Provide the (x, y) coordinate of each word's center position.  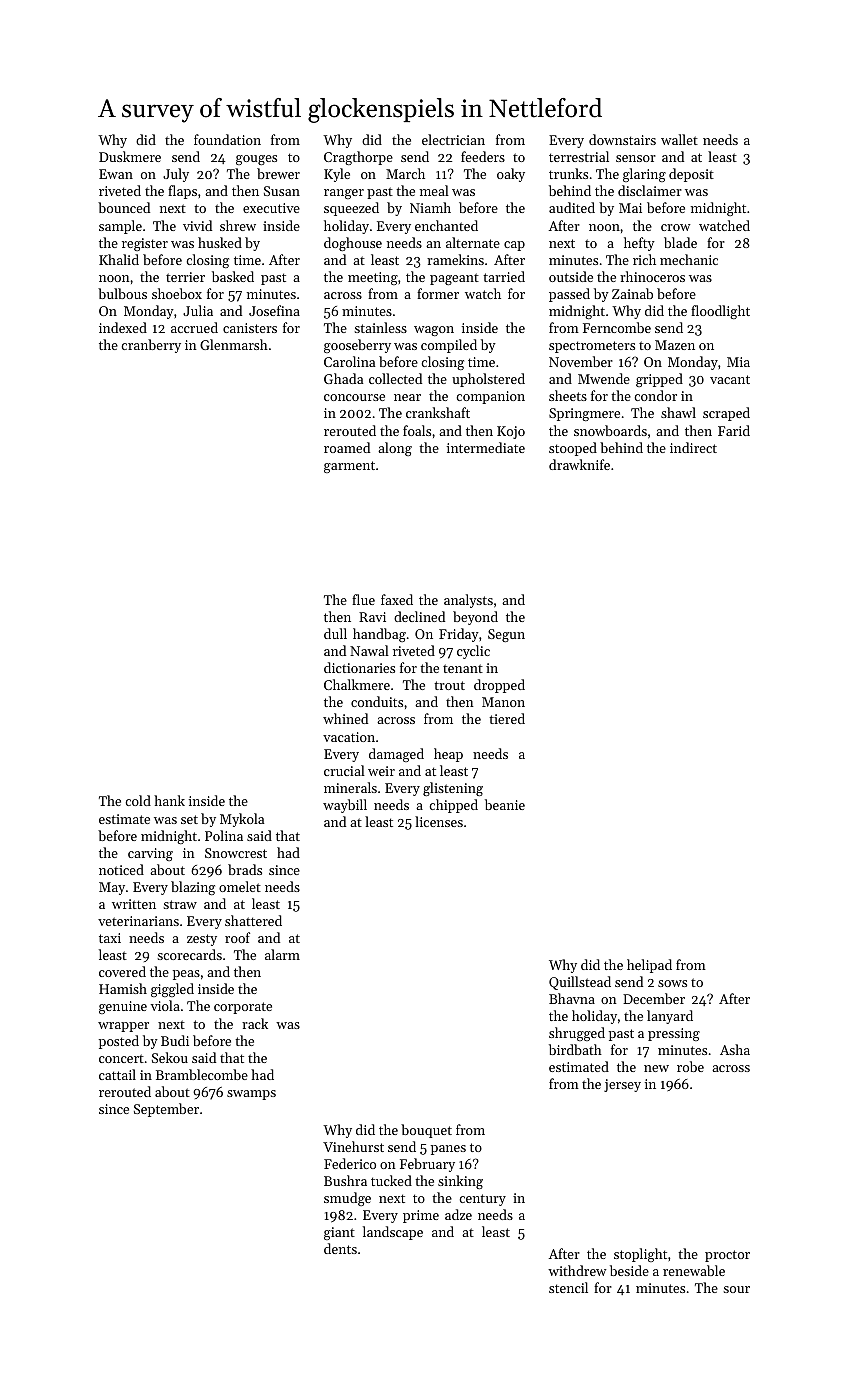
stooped (573, 449)
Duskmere (130, 156)
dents (340, 1248)
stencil (568, 1287)
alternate (473, 242)
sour (736, 1289)
